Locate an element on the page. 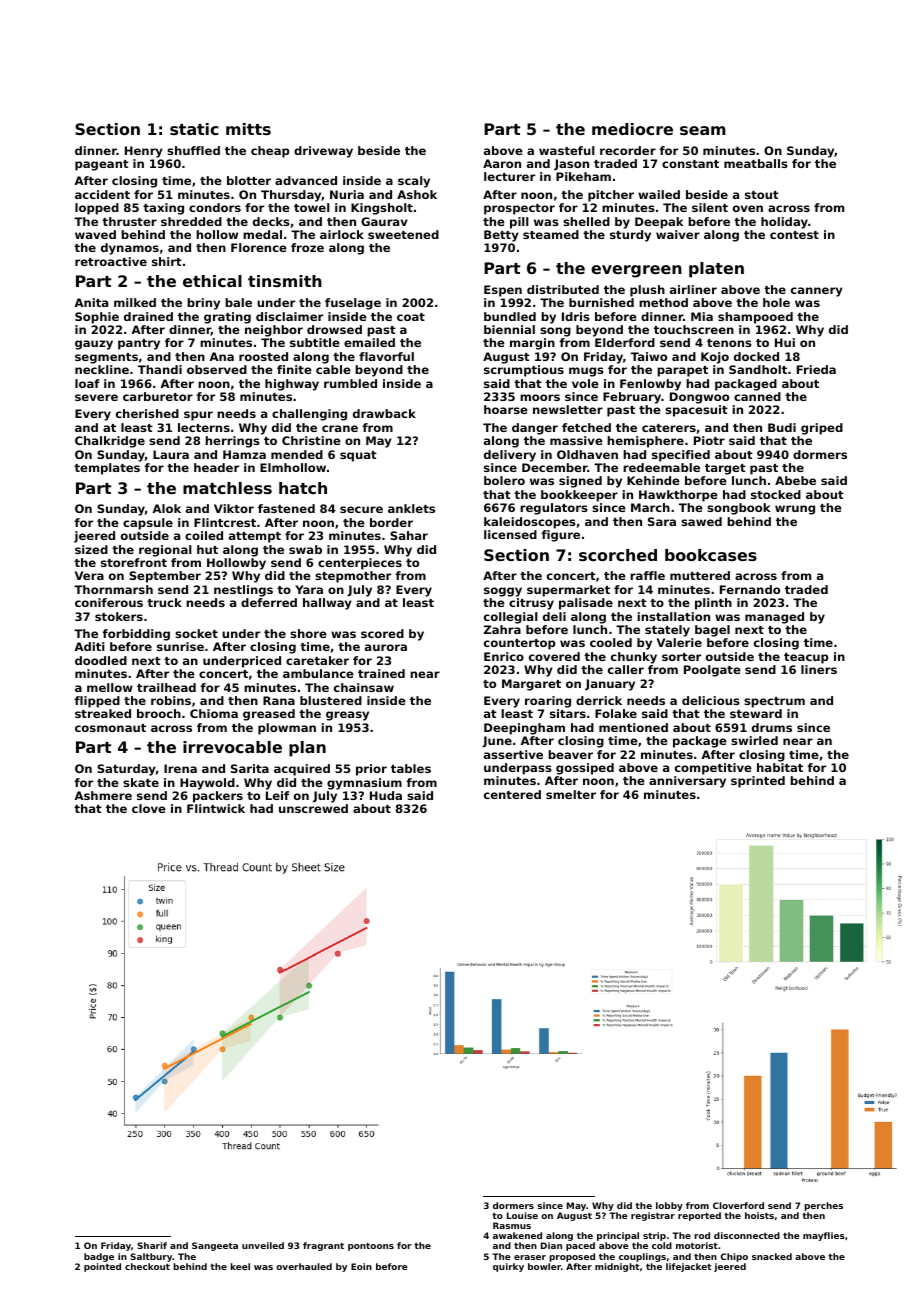 This page has height=1308, width=924. unveiled is located at coordinates (263, 1245).
